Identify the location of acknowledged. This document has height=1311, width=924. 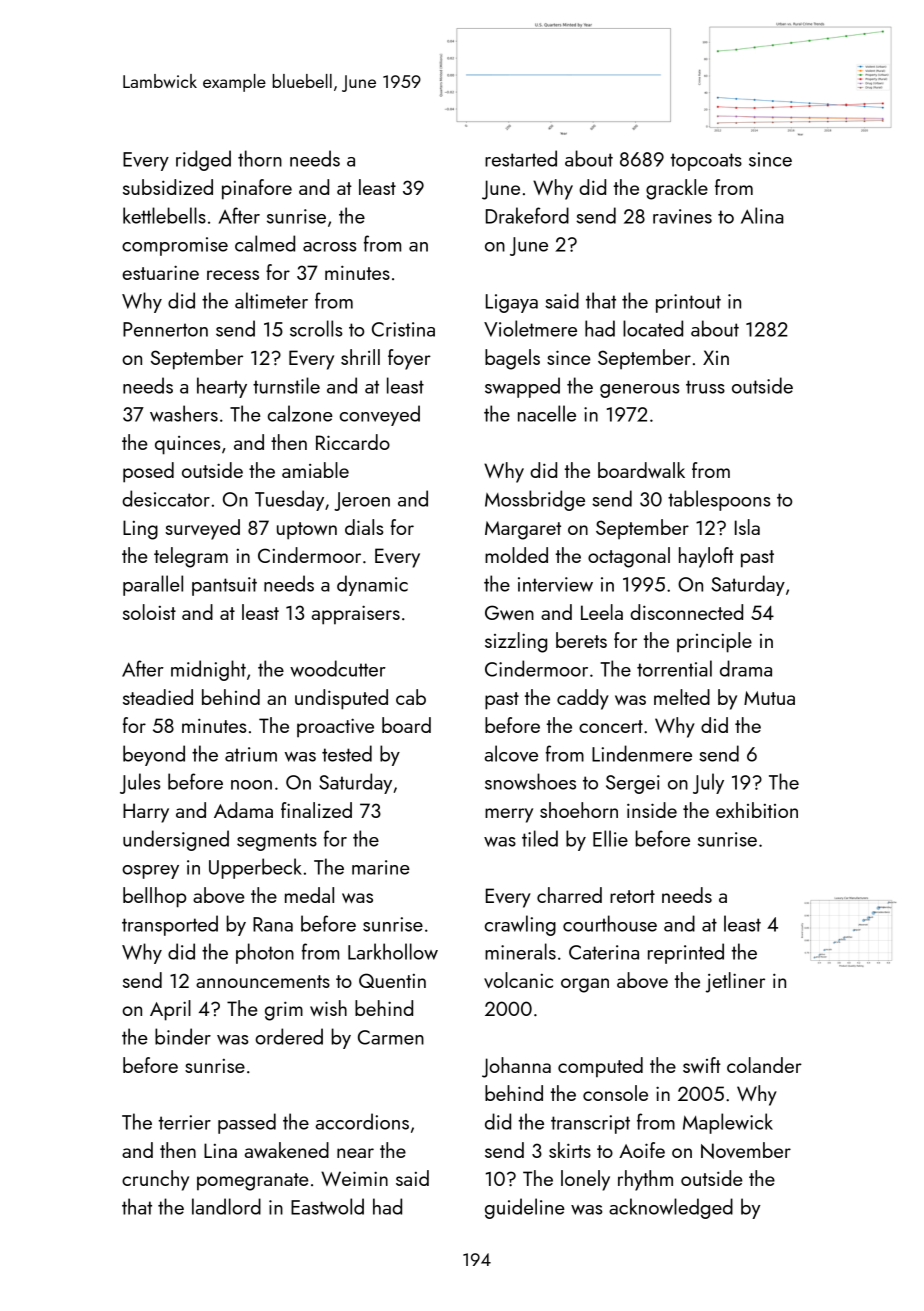
(671, 1208).
